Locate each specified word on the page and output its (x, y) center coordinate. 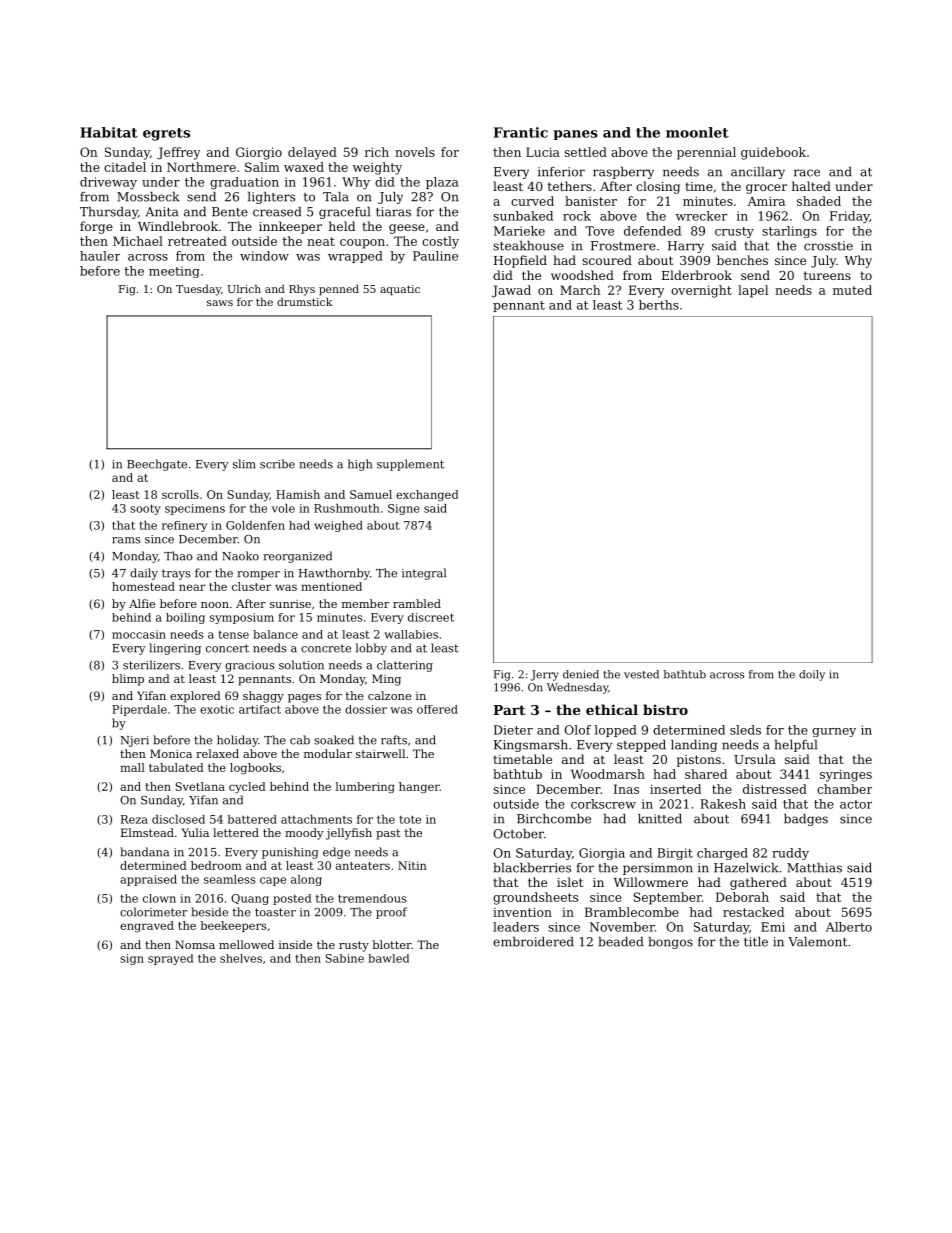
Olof (577, 730)
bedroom (216, 865)
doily (812, 675)
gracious (249, 666)
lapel (753, 291)
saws (220, 303)
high (360, 465)
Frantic (521, 132)
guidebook (773, 153)
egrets (166, 134)
